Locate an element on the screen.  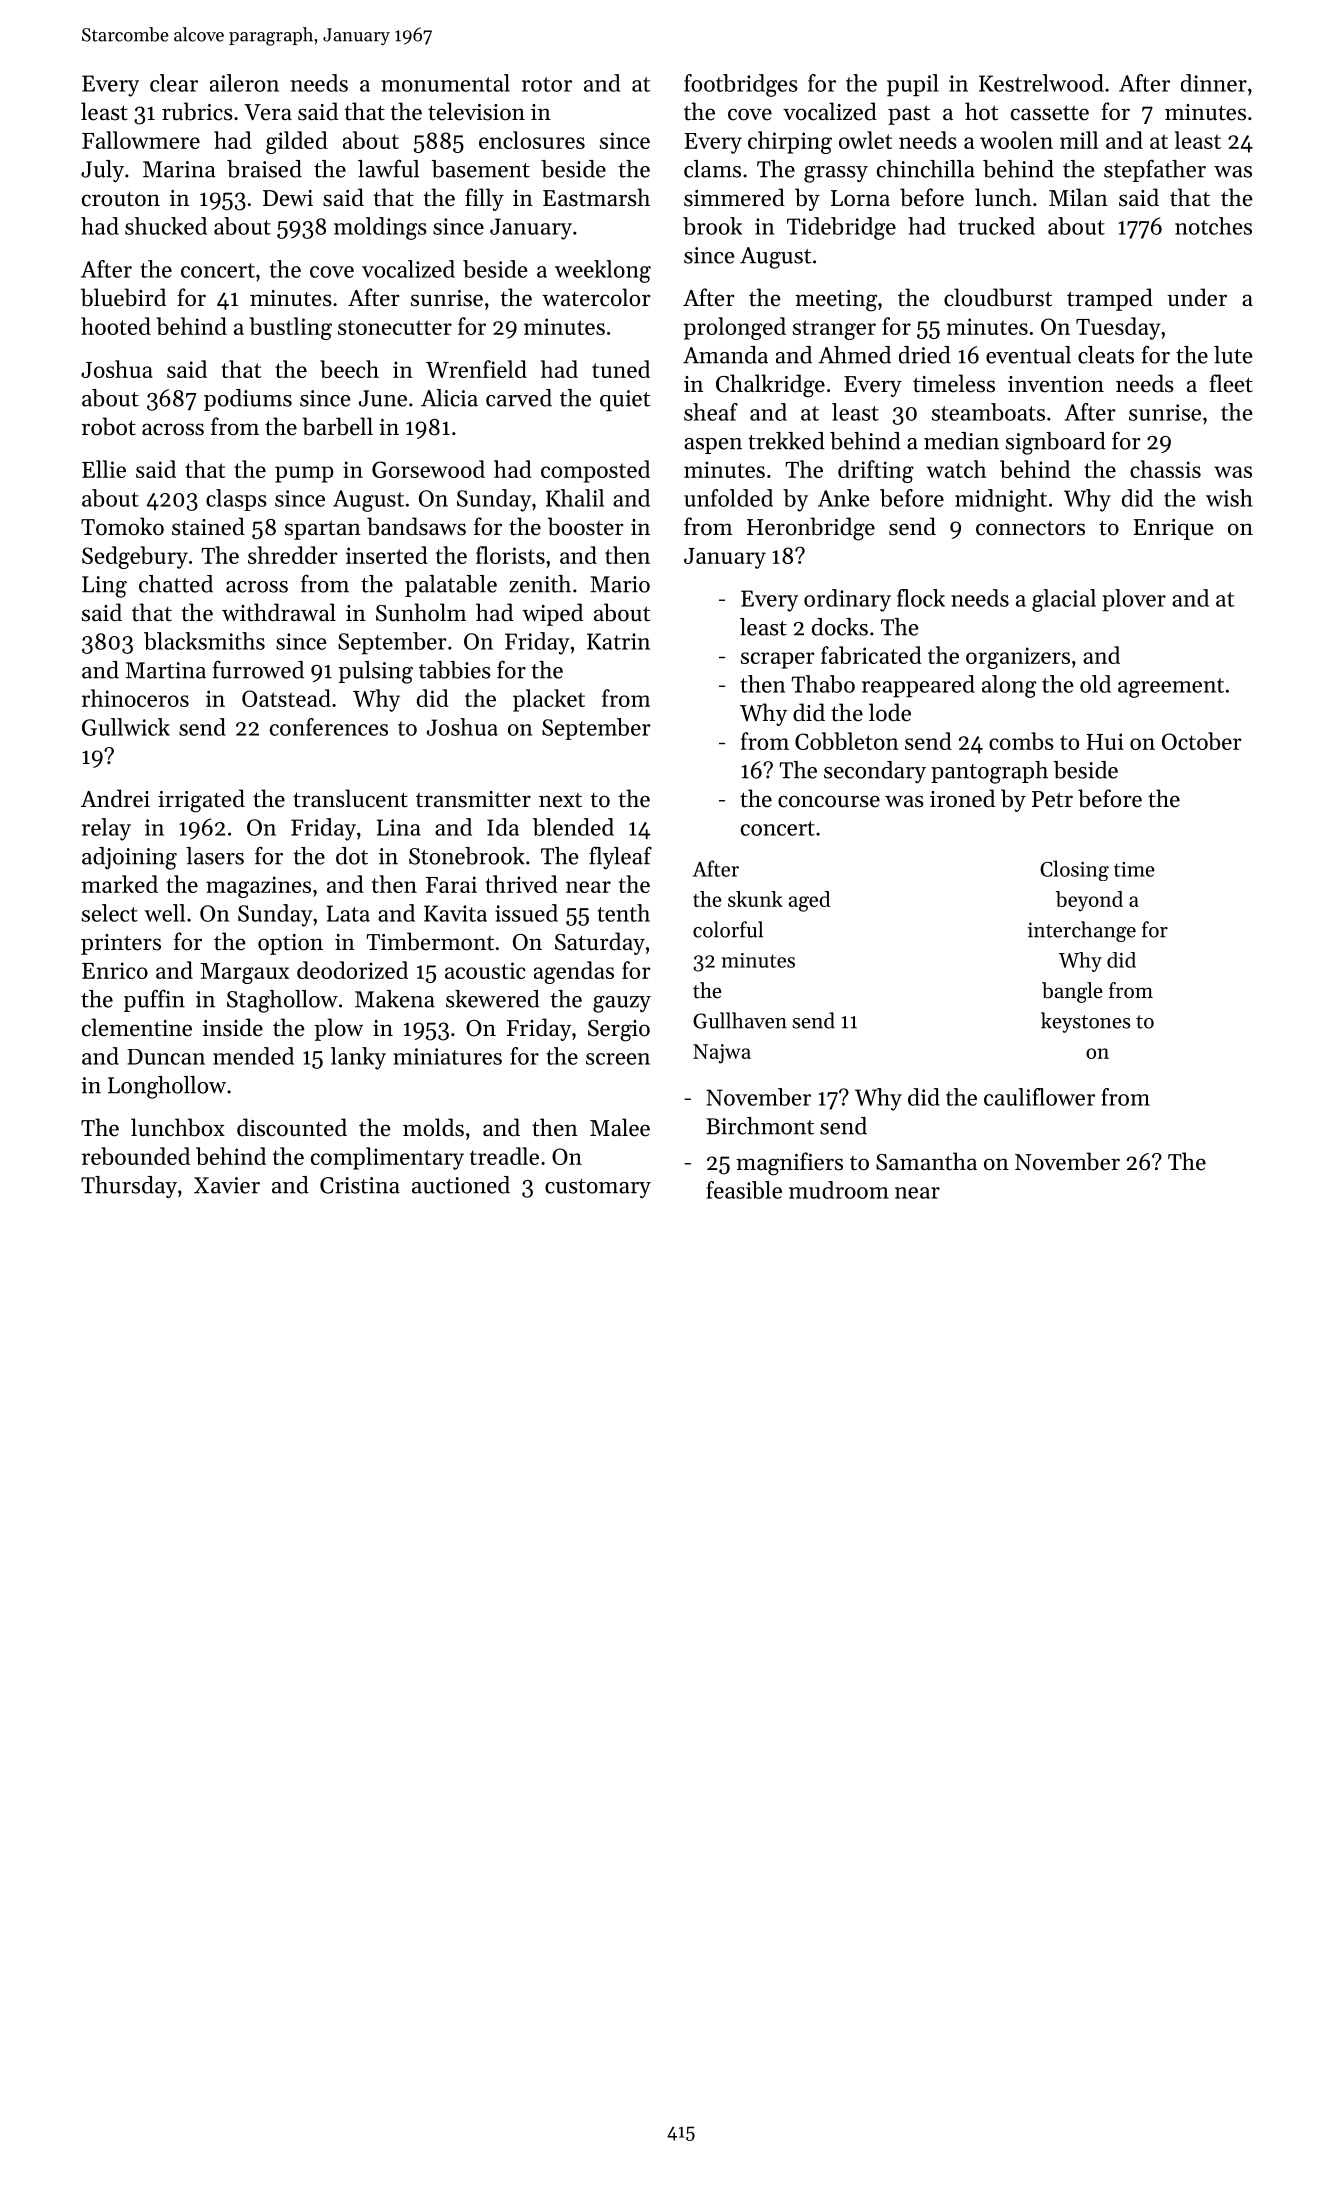
option is located at coordinates (290, 944).
